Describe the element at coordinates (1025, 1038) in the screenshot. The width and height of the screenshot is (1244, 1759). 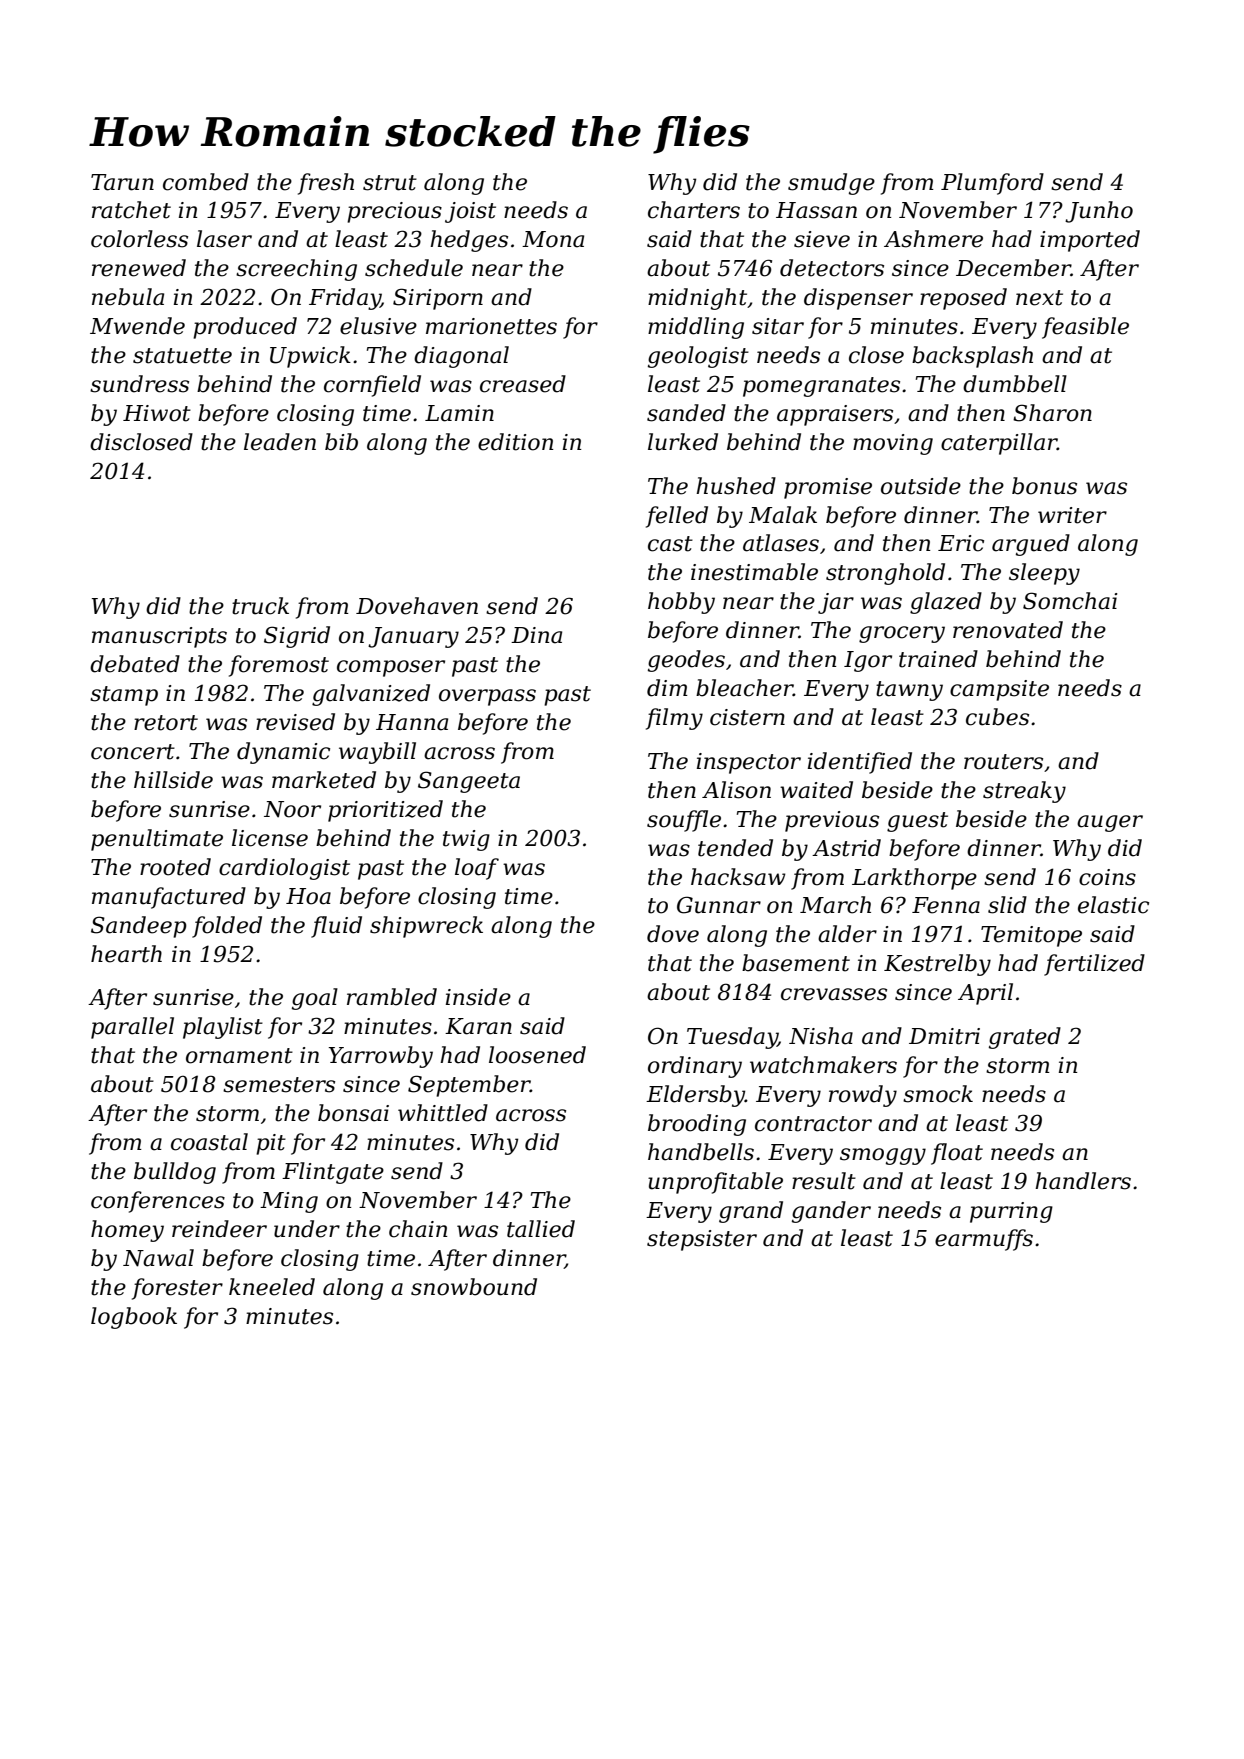
I see `grated` at that location.
